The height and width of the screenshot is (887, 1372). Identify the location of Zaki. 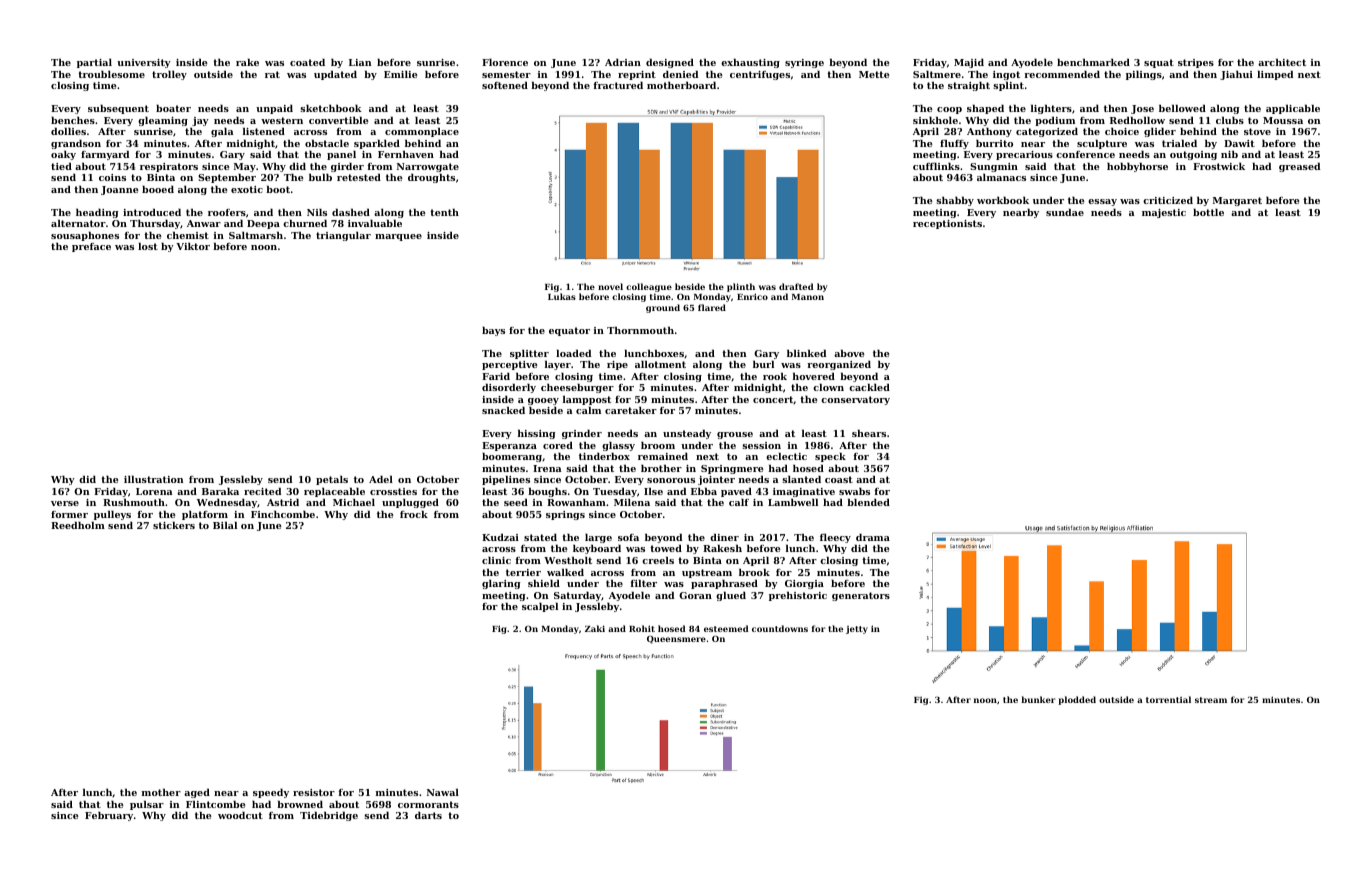
(595, 628).
